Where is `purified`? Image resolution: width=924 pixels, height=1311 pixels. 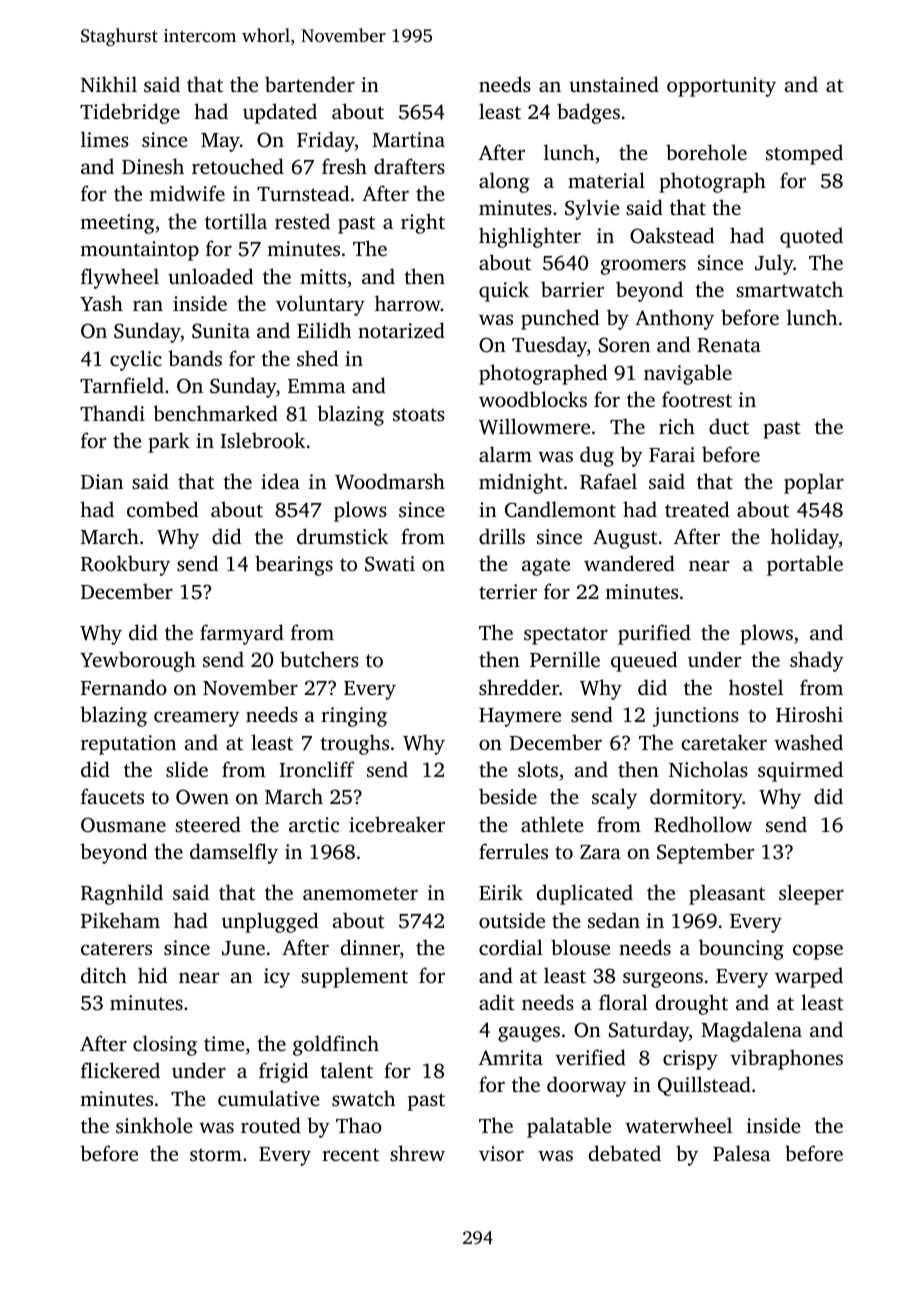 purified is located at coordinates (654, 634).
